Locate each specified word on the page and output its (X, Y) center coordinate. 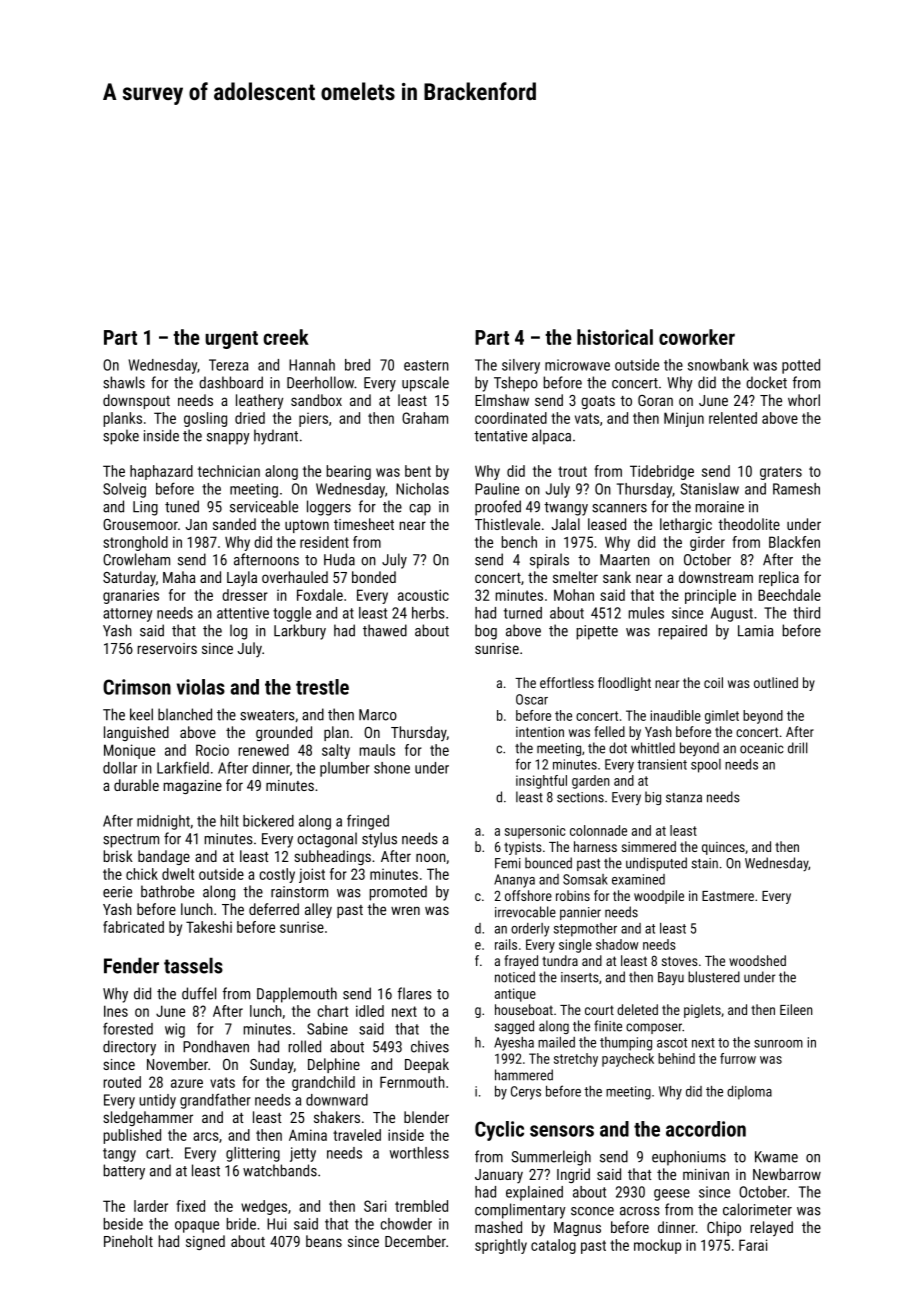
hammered (524, 1075)
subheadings (332, 857)
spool (706, 766)
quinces (723, 848)
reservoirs (167, 648)
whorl (804, 400)
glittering (253, 1154)
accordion (706, 1129)
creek (286, 337)
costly (277, 875)
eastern (426, 365)
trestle (322, 687)
